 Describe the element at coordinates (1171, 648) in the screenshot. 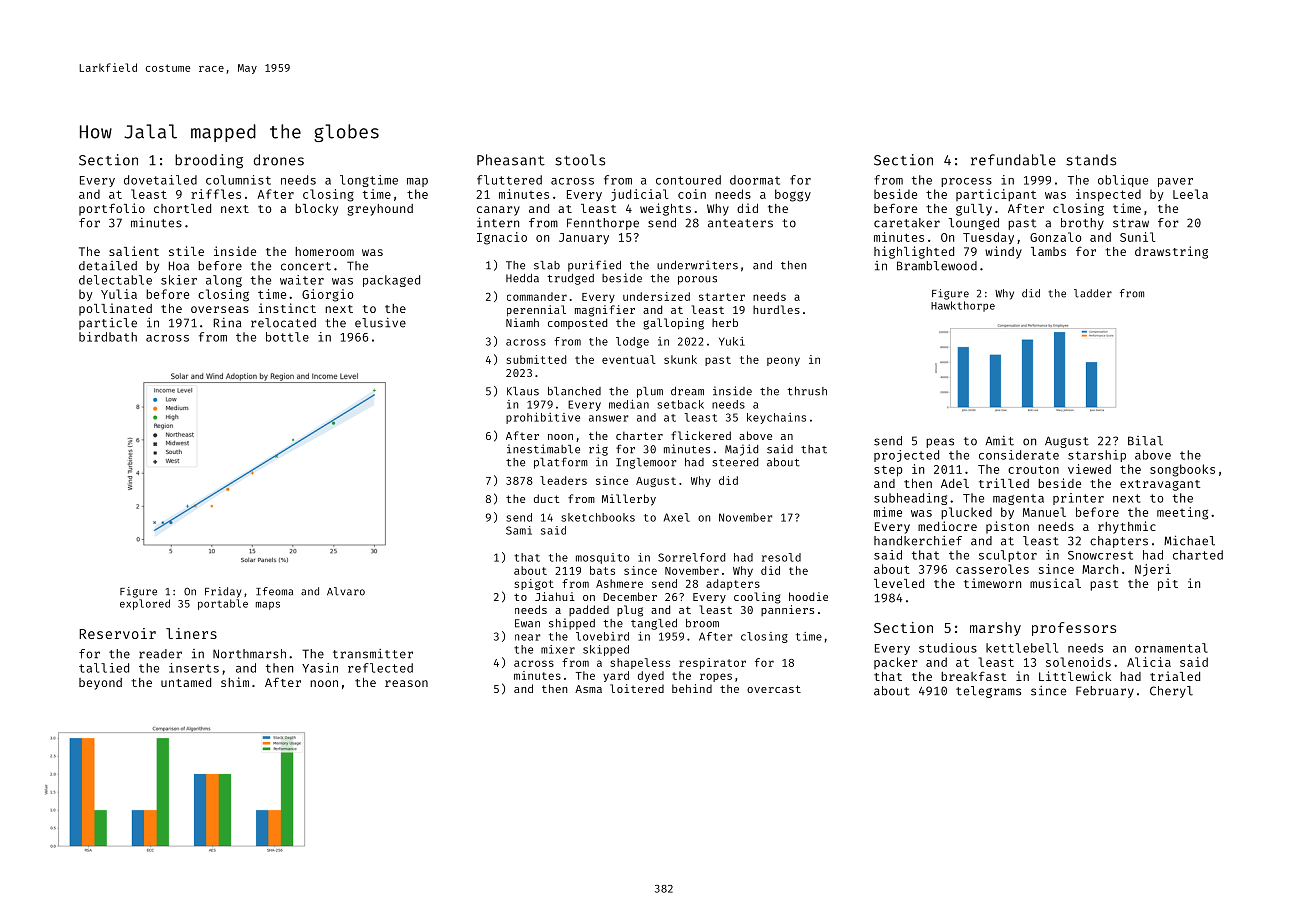

I see `ornamental` at that location.
